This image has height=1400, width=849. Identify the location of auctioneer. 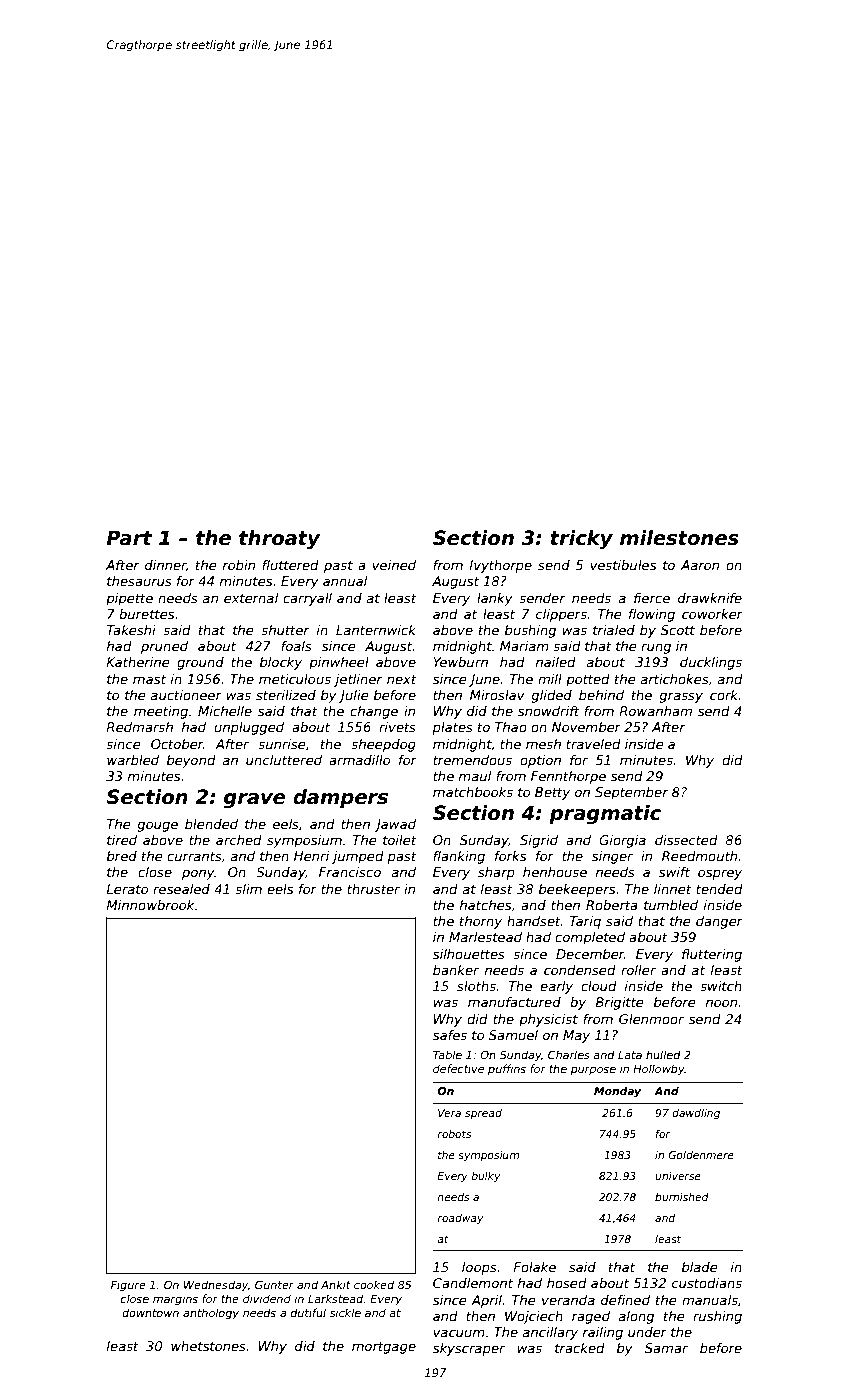
(186, 695).
